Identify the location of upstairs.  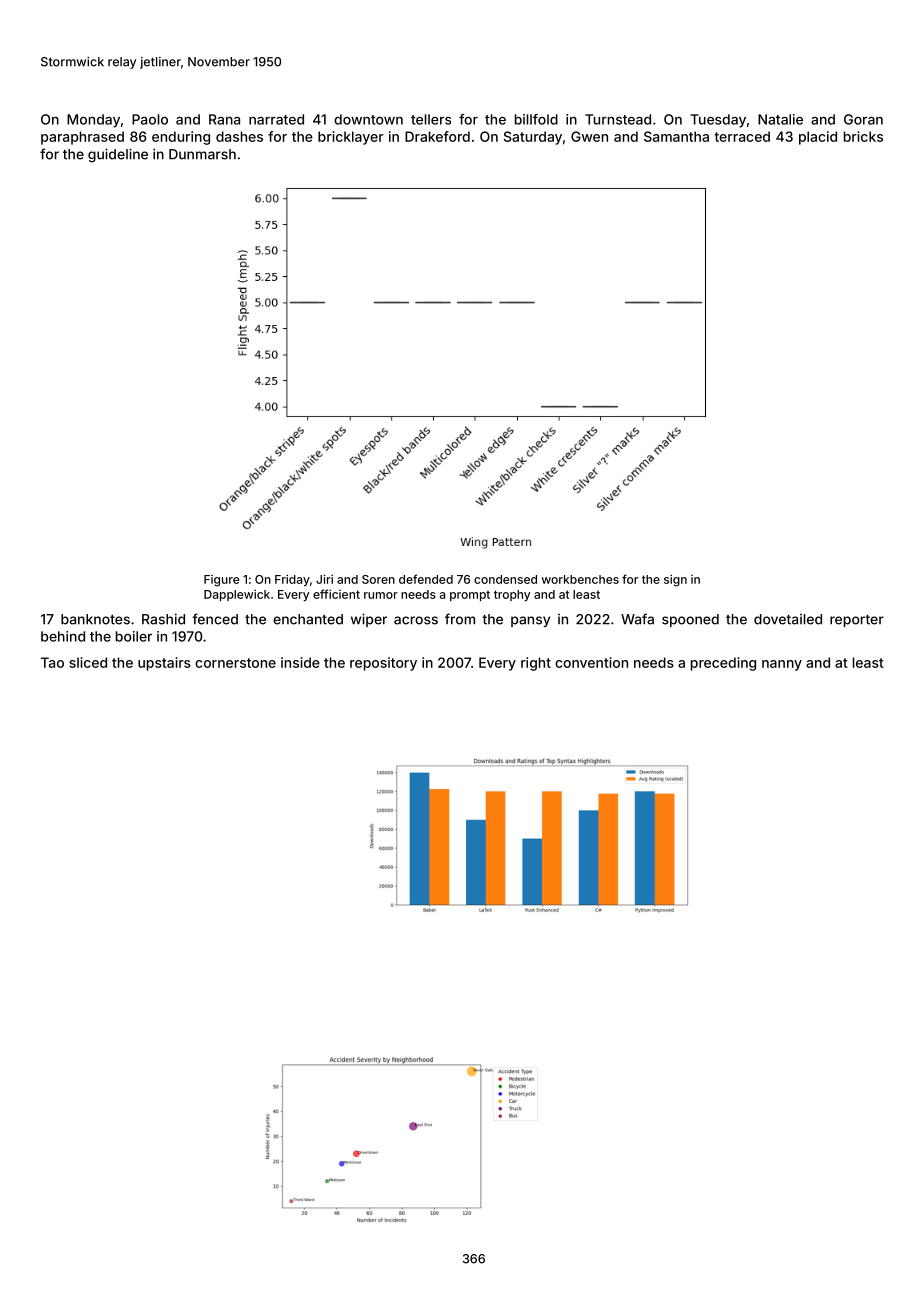
(164, 664).
